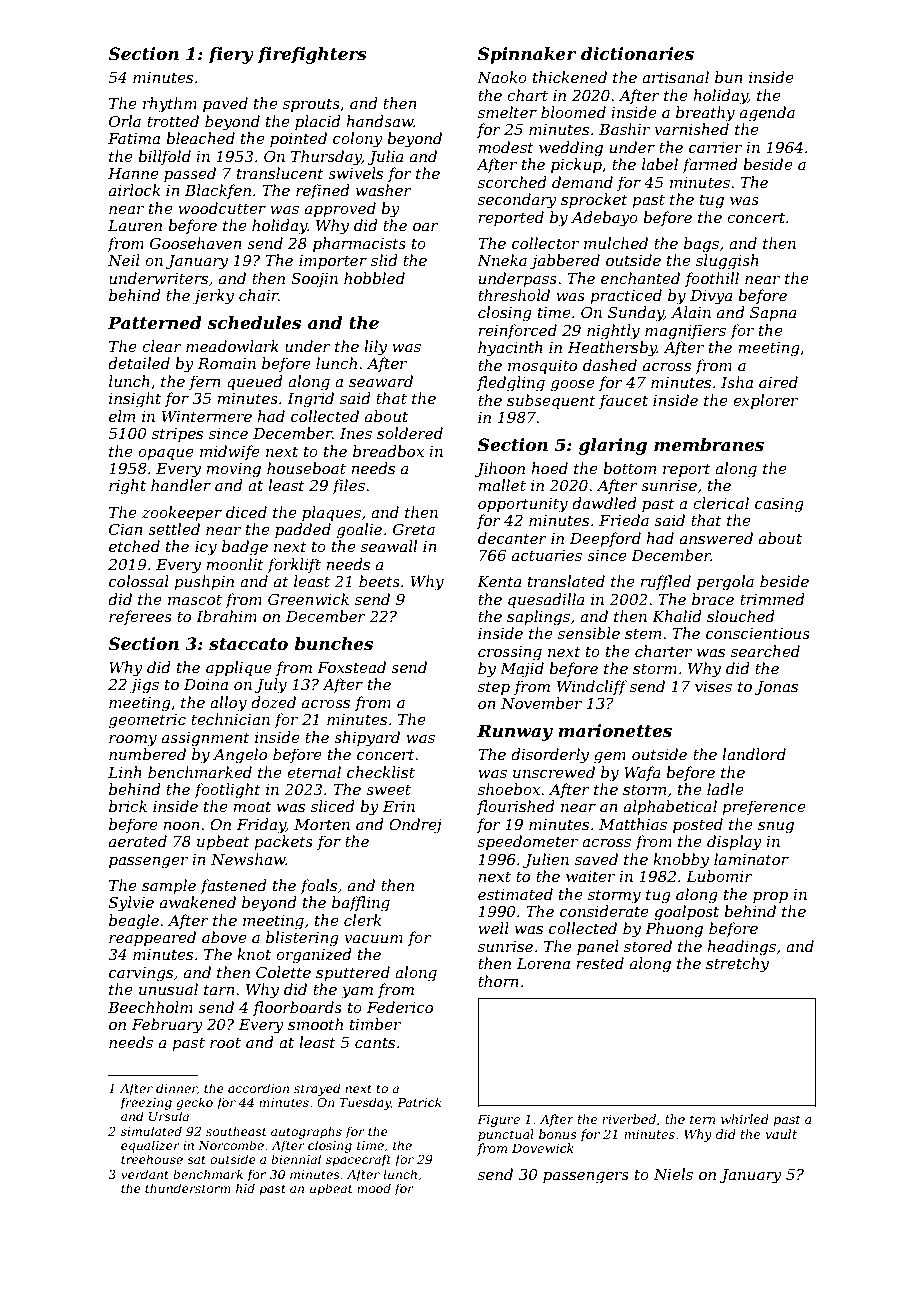  Describe the element at coordinates (333, 806) in the image. I see `sliced` at that location.
